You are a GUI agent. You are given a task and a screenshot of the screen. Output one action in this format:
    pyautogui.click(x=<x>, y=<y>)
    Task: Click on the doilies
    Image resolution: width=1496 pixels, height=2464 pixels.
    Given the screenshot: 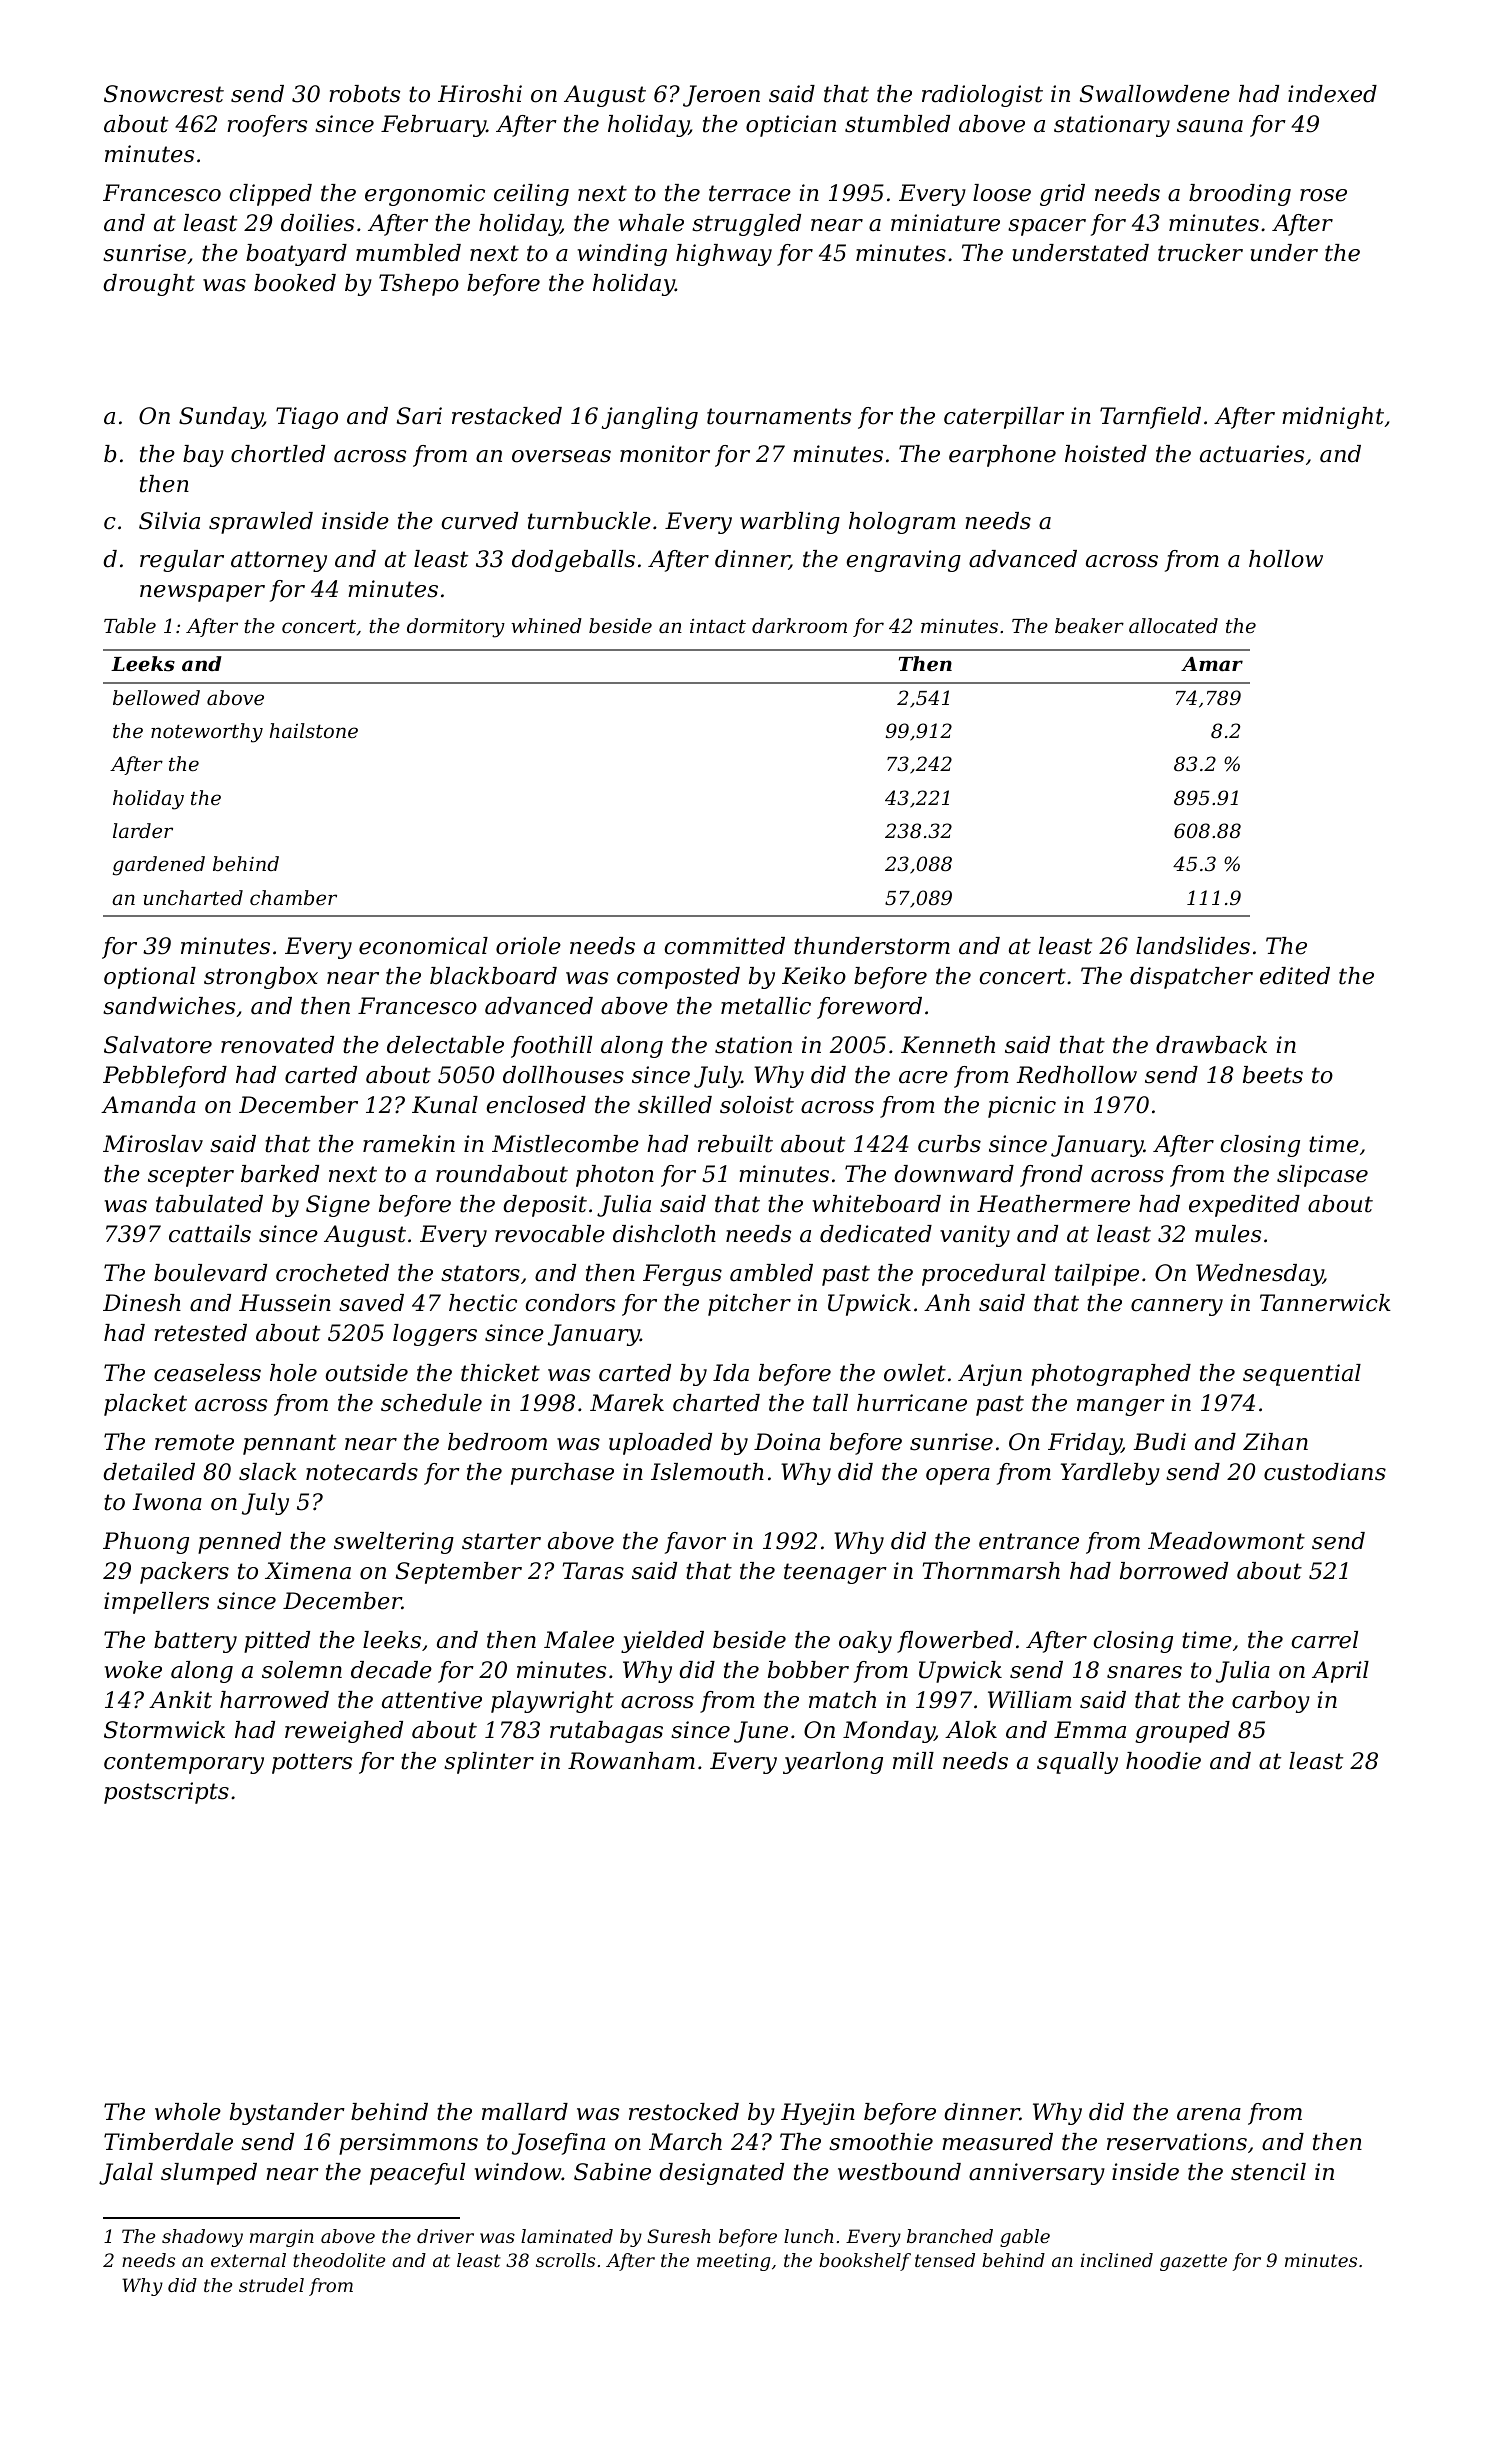 What is the action you would take?
    pyautogui.click(x=317, y=223)
